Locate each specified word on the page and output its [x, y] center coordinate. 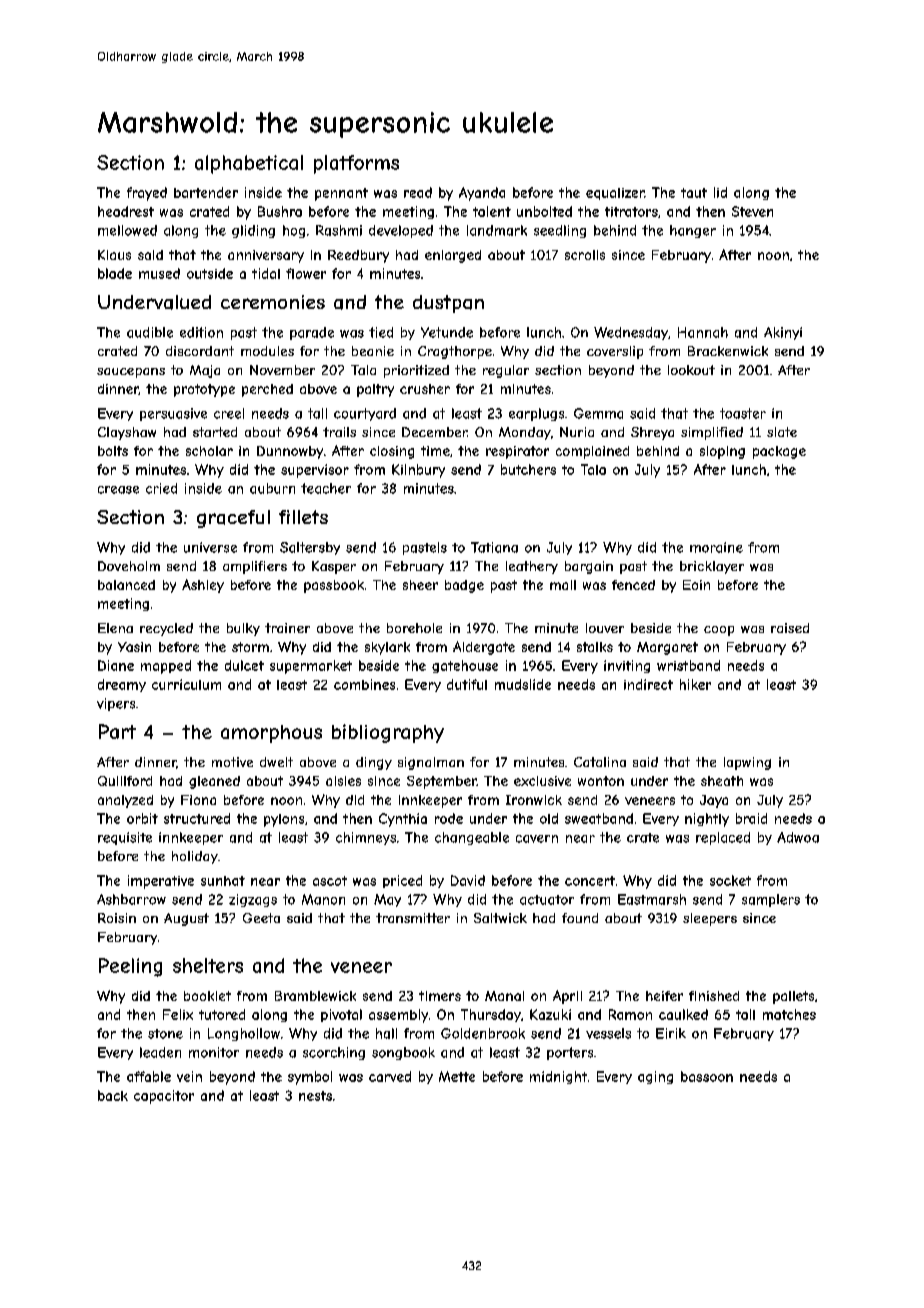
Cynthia [403, 820]
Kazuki [550, 1014]
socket [730, 880]
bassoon [707, 1076]
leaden [160, 1052]
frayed [147, 194]
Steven [752, 211]
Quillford [125, 781]
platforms [356, 164]
